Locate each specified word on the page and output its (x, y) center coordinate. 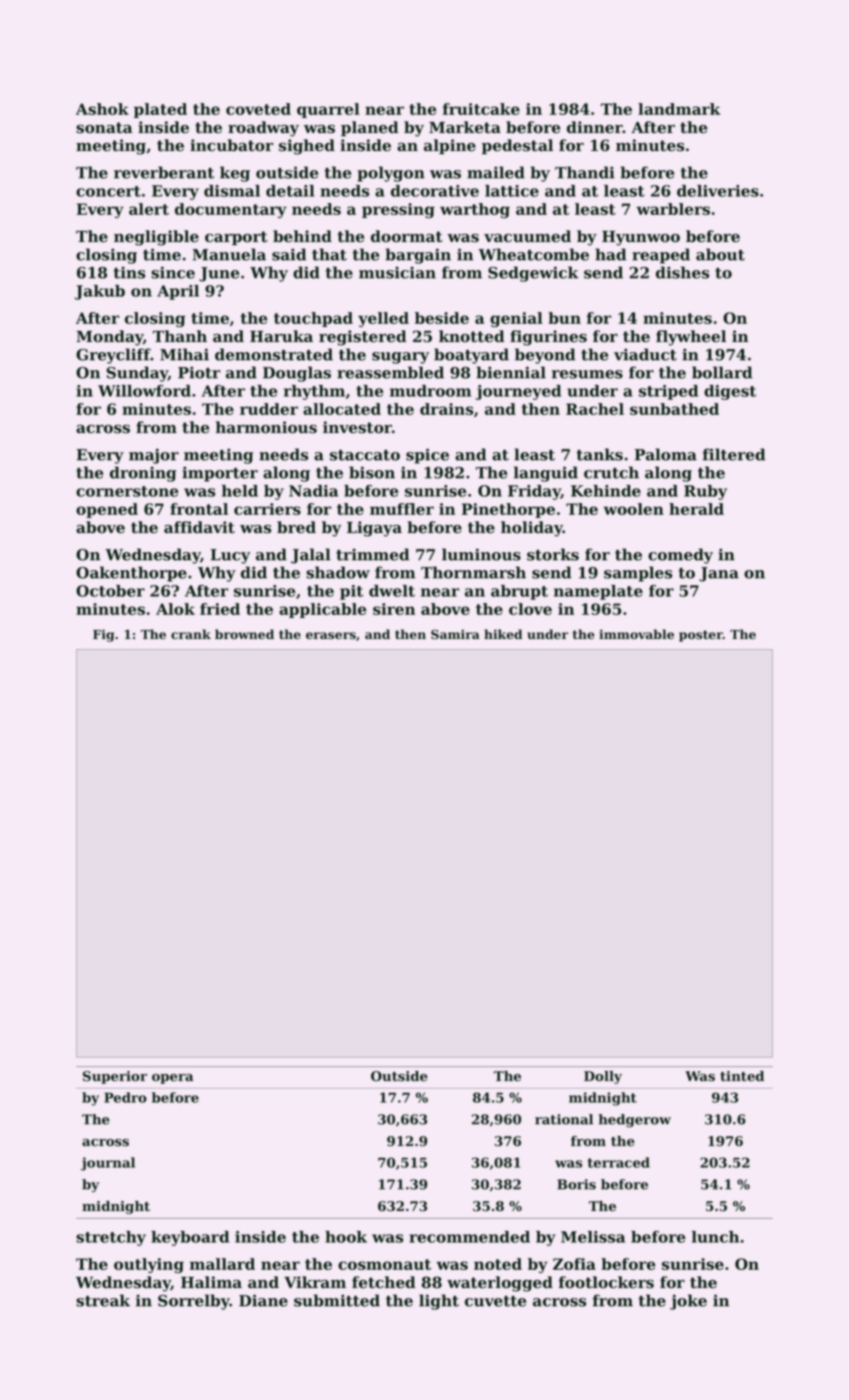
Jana (719, 574)
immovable (636, 634)
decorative (435, 191)
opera (172, 1079)
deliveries (718, 191)
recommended (469, 1237)
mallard (222, 1264)
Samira (455, 634)
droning (143, 474)
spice (427, 456)
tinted (742, 1076)
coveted (258, 109)
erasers (331, 636)
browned (244, 634)
